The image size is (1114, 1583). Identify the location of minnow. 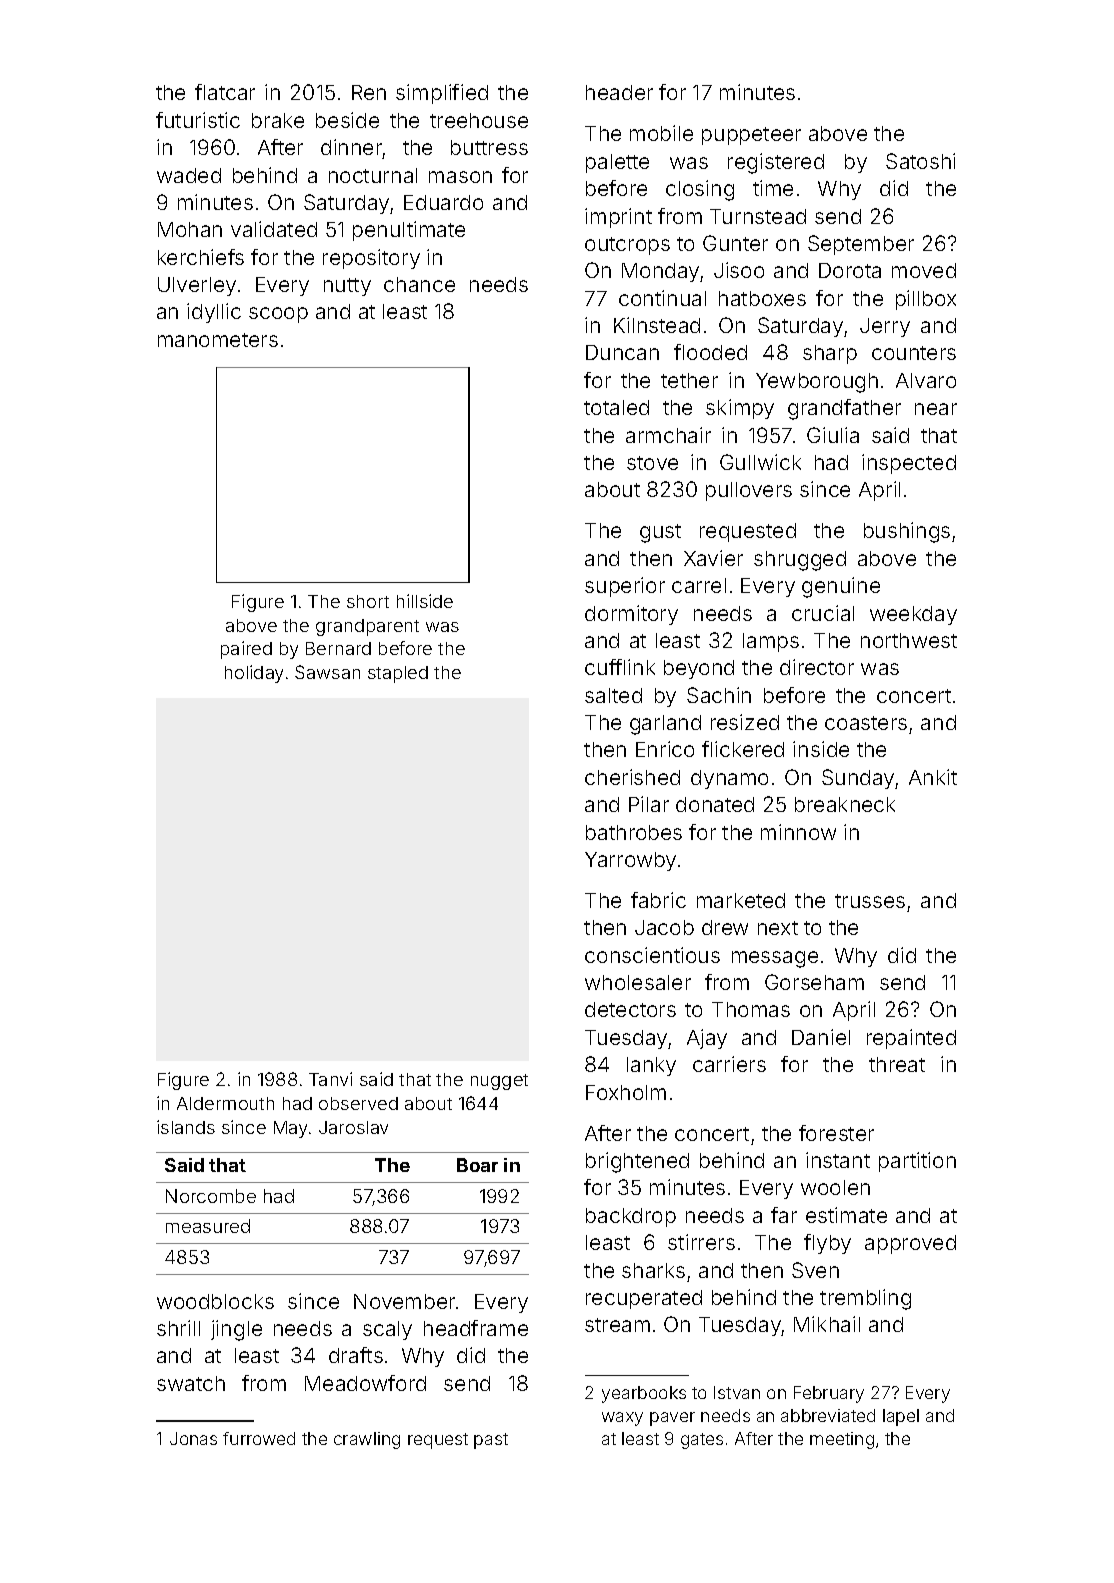
(798, 832).
